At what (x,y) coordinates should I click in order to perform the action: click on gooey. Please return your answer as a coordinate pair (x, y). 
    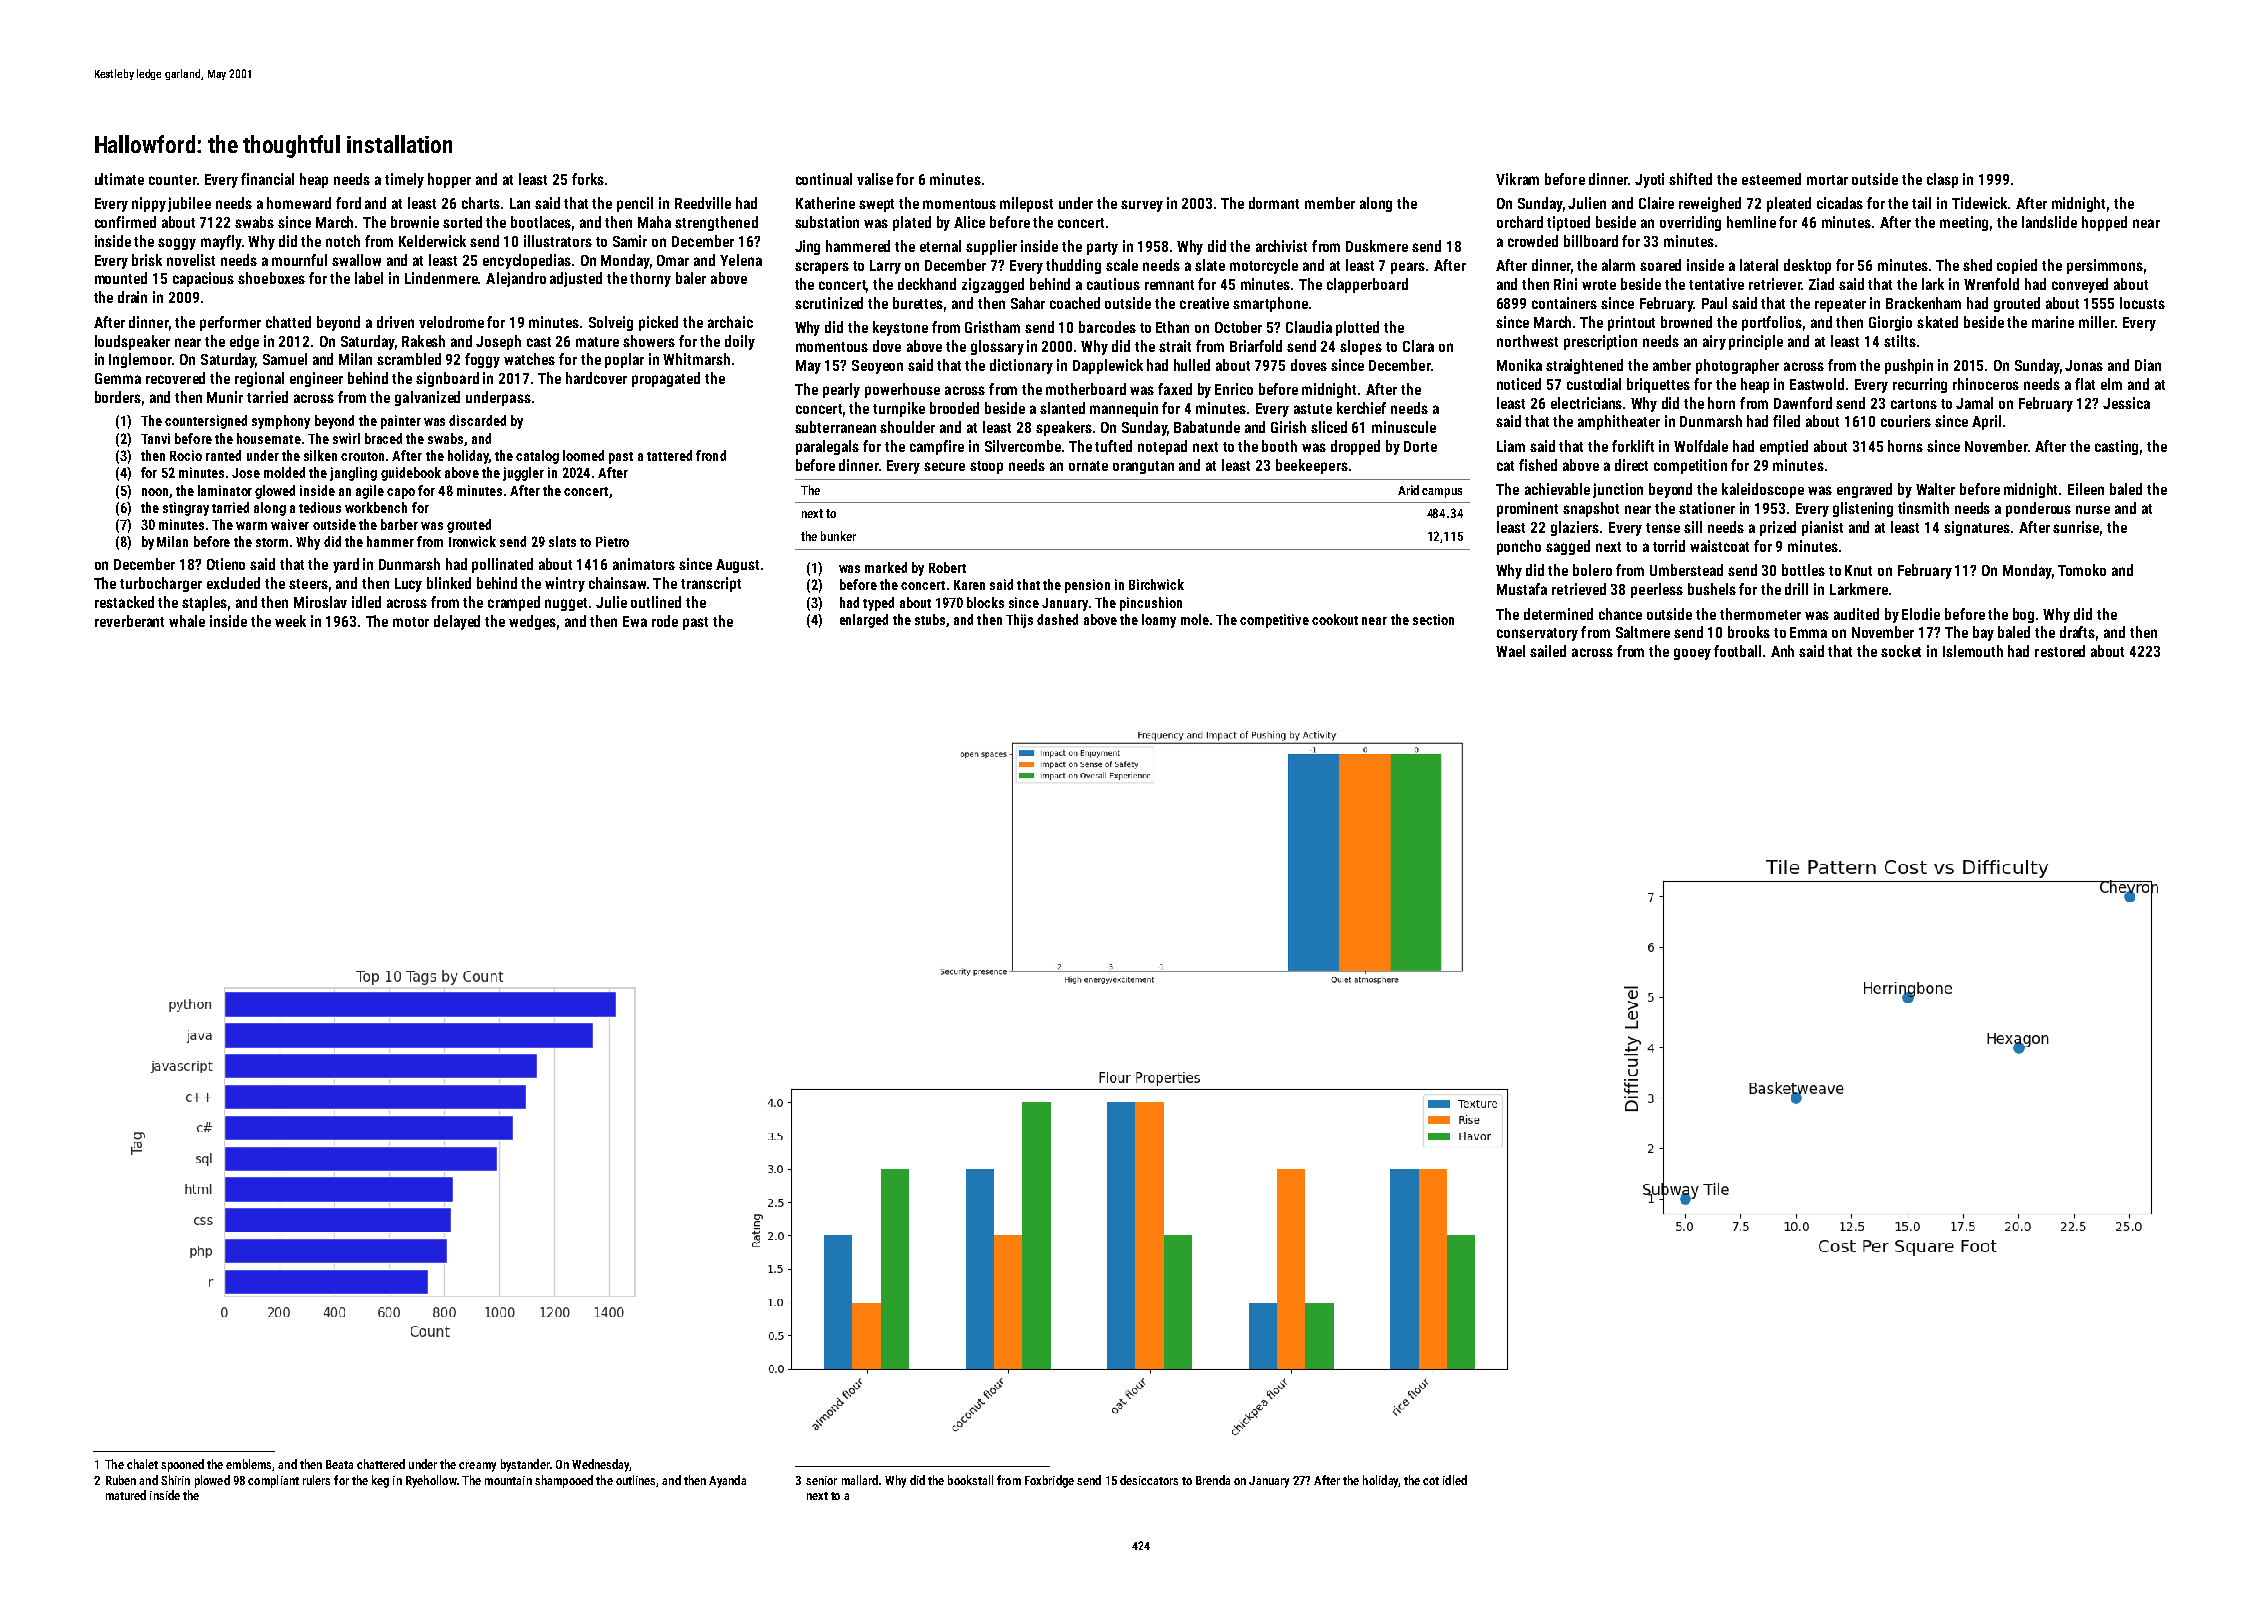
    Looking at the image, I should click on (1692, 654).
